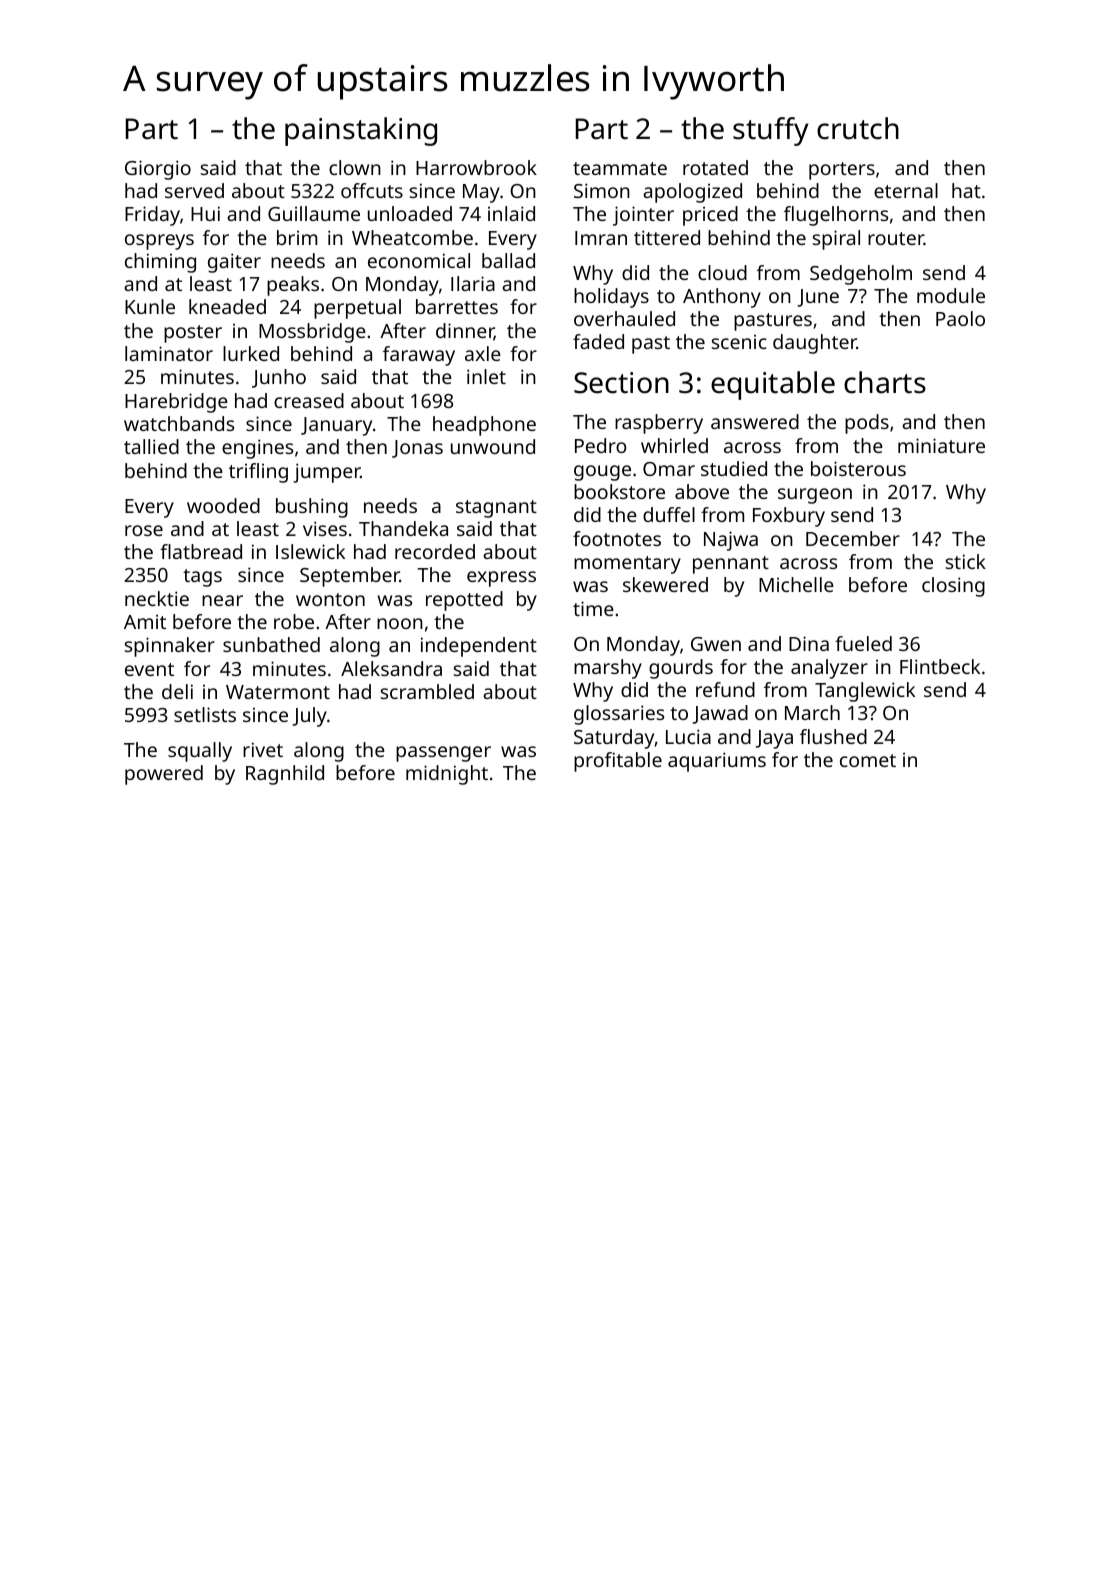 The height and width of the screenshot is (1570, 1110). I want to click on scenic, so click(739, 341).
